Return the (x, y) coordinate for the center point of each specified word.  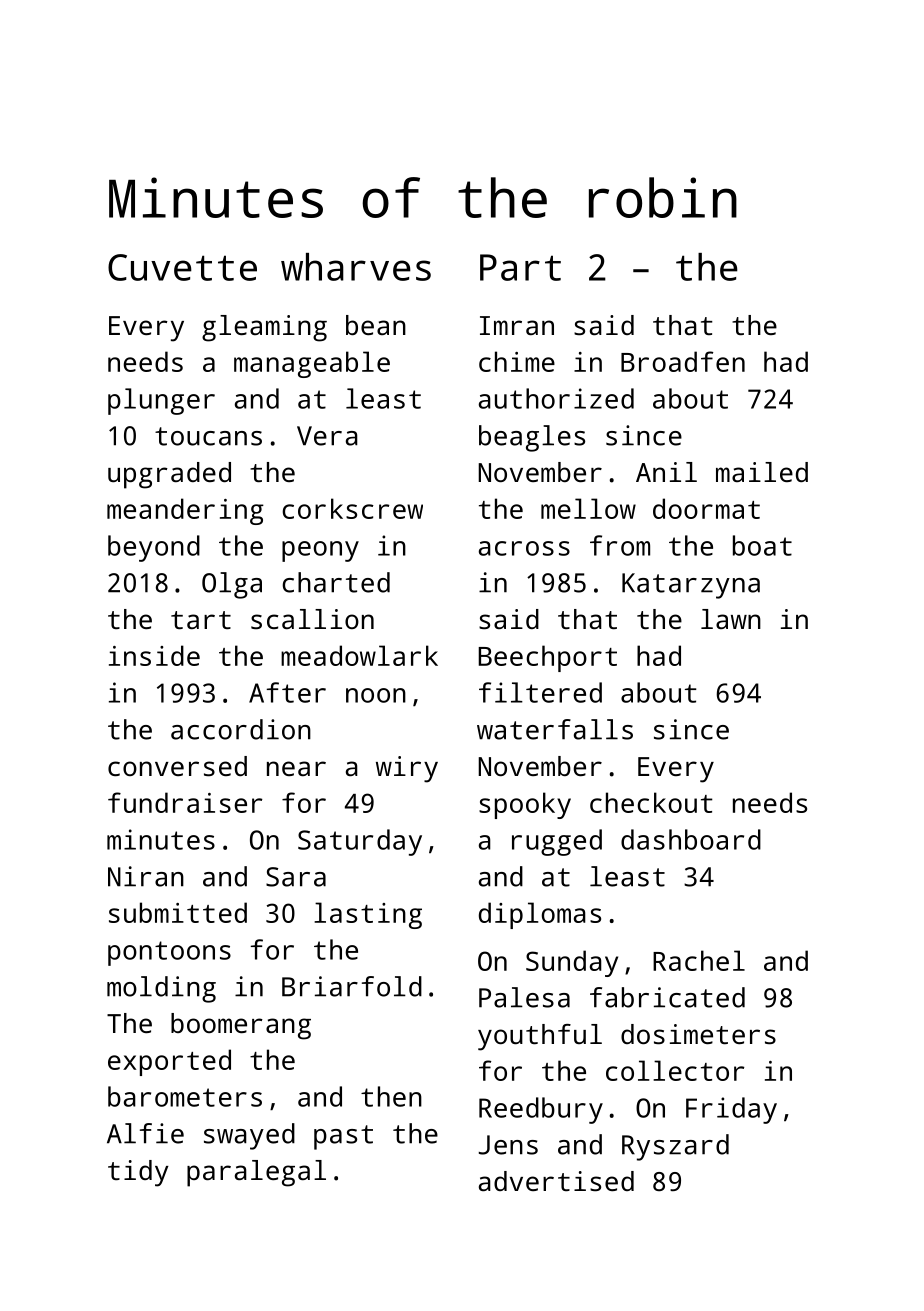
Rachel (699, 960)
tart (201, 620)
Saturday (360, 842)
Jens (508, 1145)
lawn (731, 619)
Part (520, 267)
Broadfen (683, 361)
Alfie (145, 1133)
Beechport (547, 658)
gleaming (264, 328)
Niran (146, 876)
